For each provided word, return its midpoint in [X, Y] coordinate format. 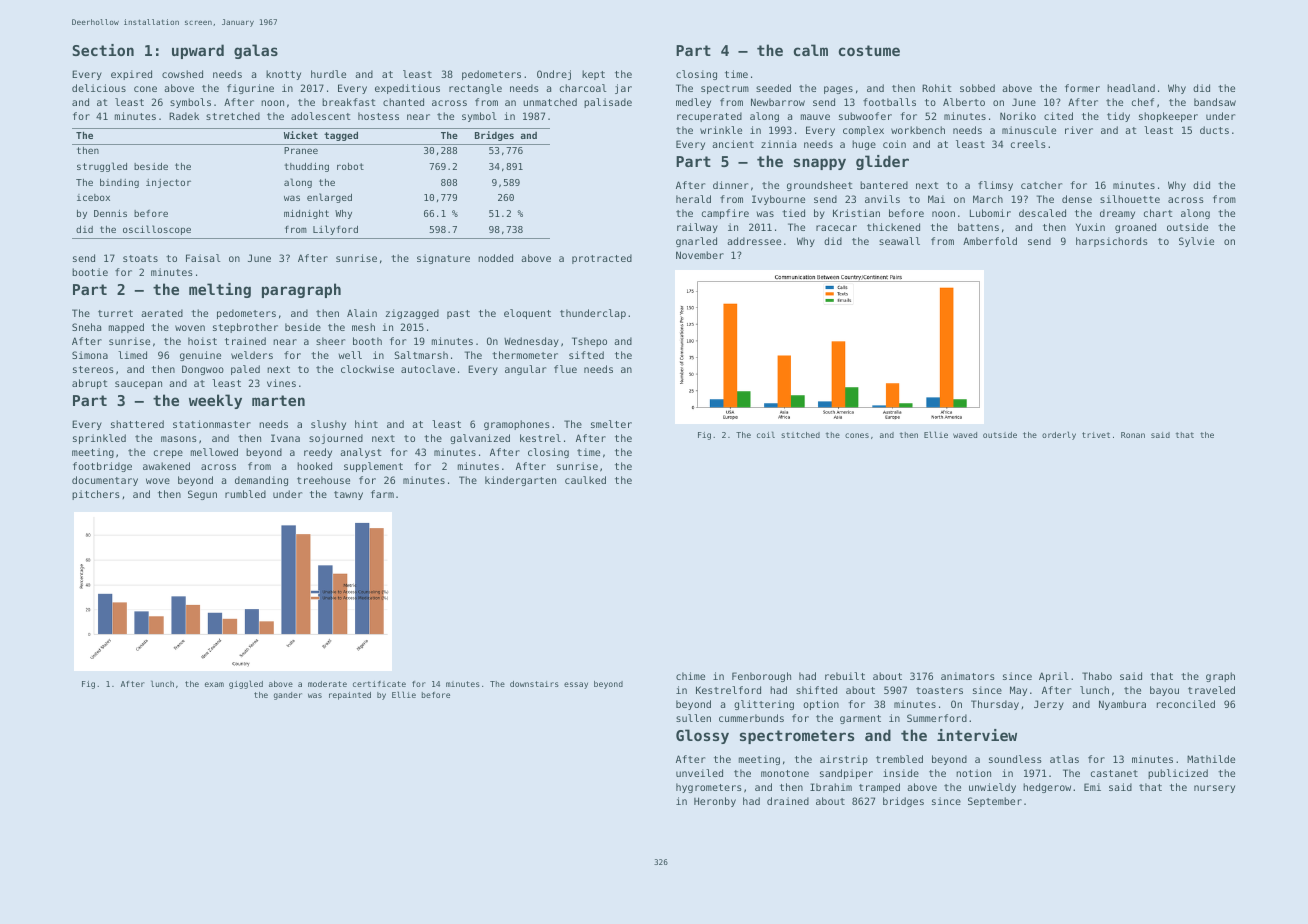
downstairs [534, 684]
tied [793, 213]
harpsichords [1112, 242]
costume [869, 50]
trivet [1096, 435]
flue [565, 369]
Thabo [1097, 676]
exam [214, 684]
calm [811, 50]
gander [288, 696]
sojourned [336, 439]
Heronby [715, 802]
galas [256, 51]
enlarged [329, 198]
